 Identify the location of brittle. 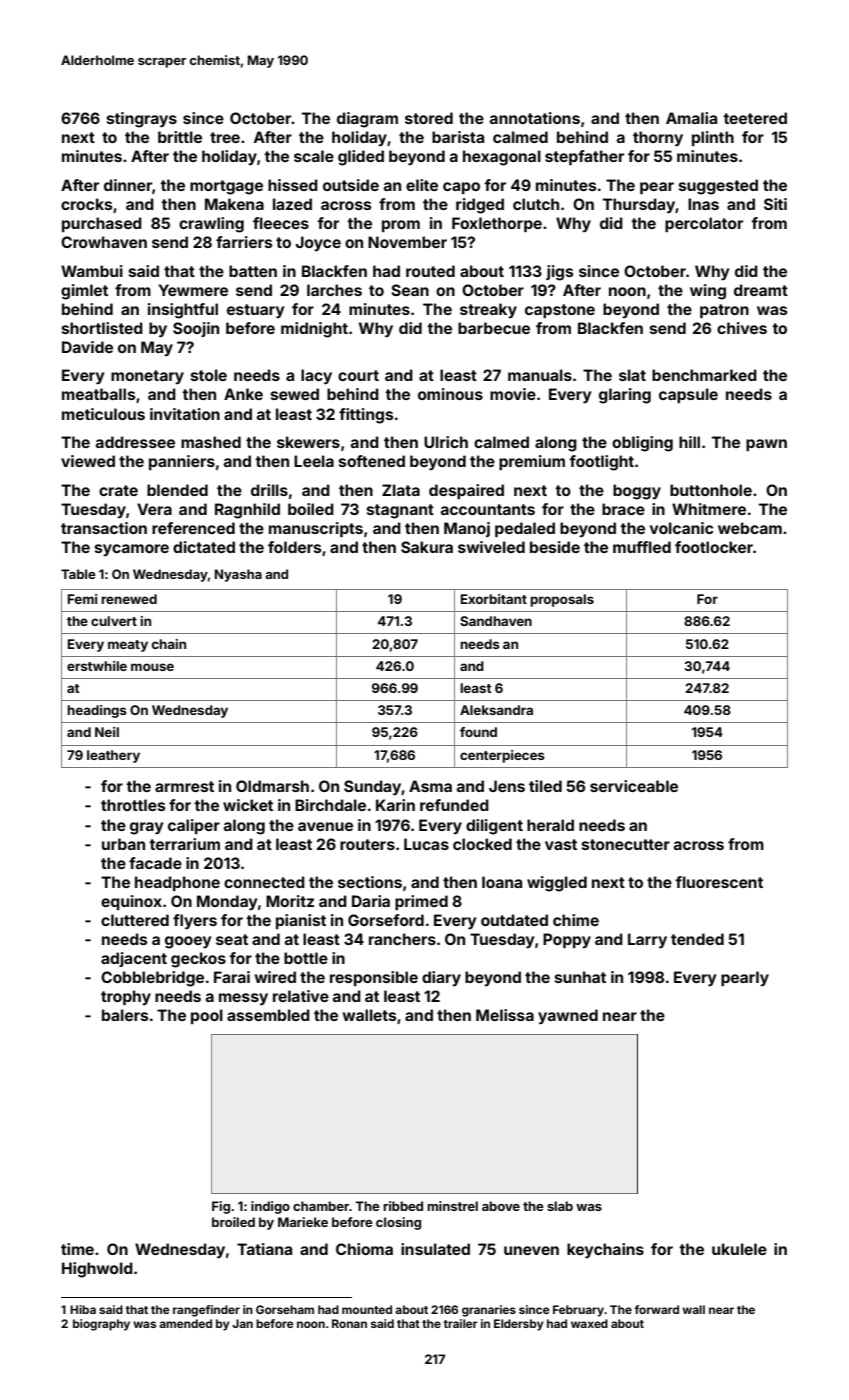
(180, 137).
